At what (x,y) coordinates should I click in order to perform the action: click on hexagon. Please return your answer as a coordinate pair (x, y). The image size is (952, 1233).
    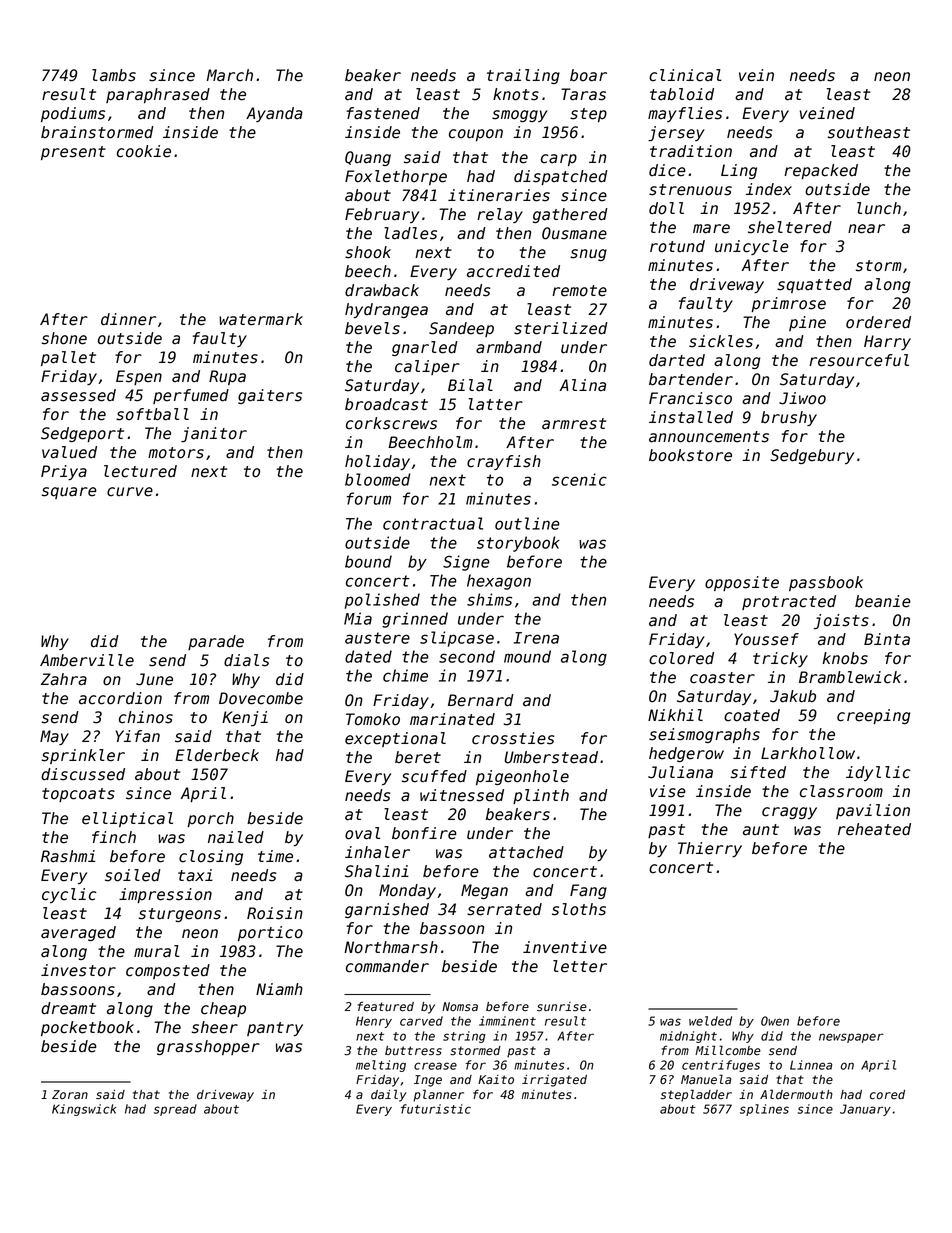
    Looking at the image, I should click on (499, 582).
